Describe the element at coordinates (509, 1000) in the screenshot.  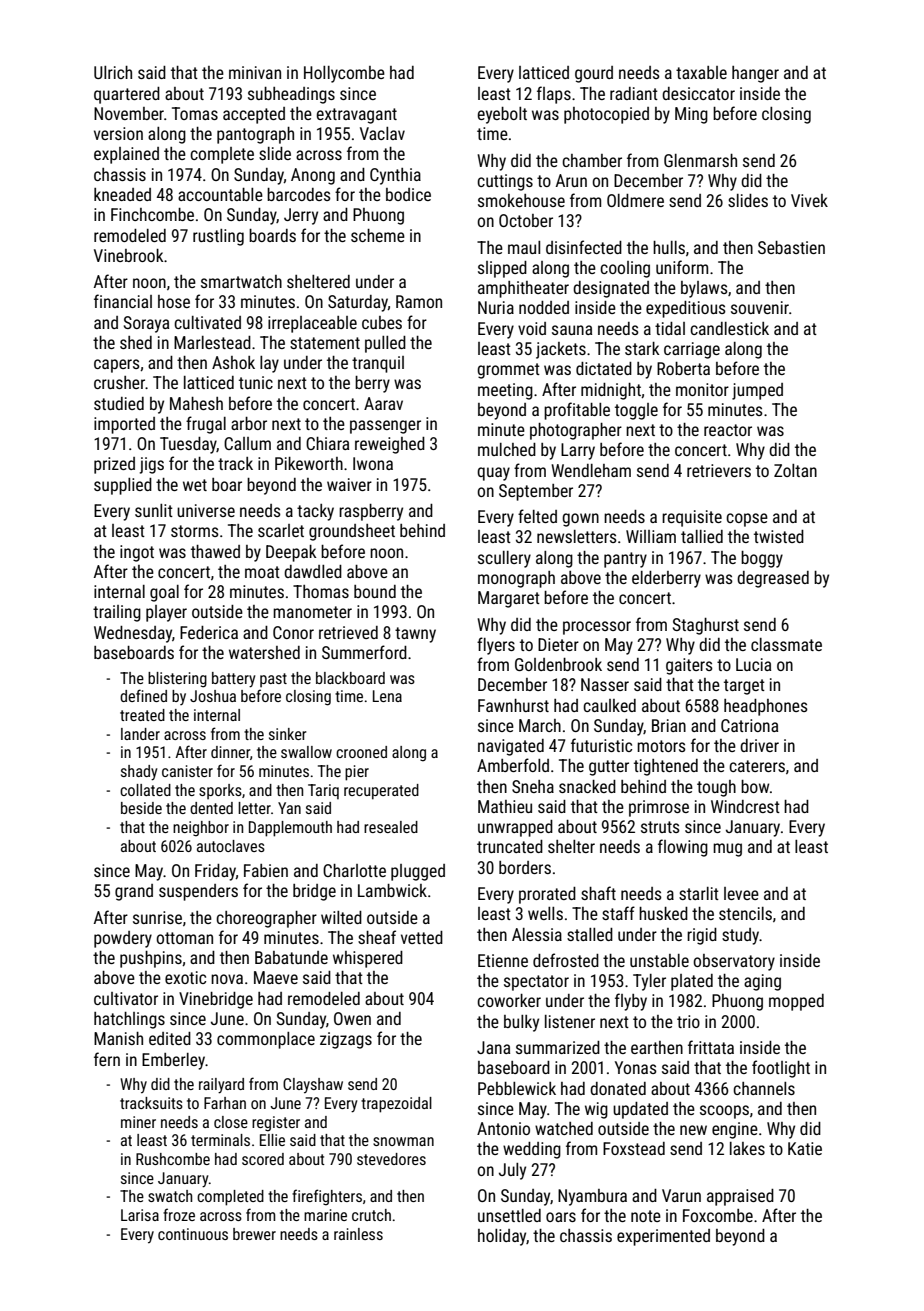
I see `coworker` at that location.
